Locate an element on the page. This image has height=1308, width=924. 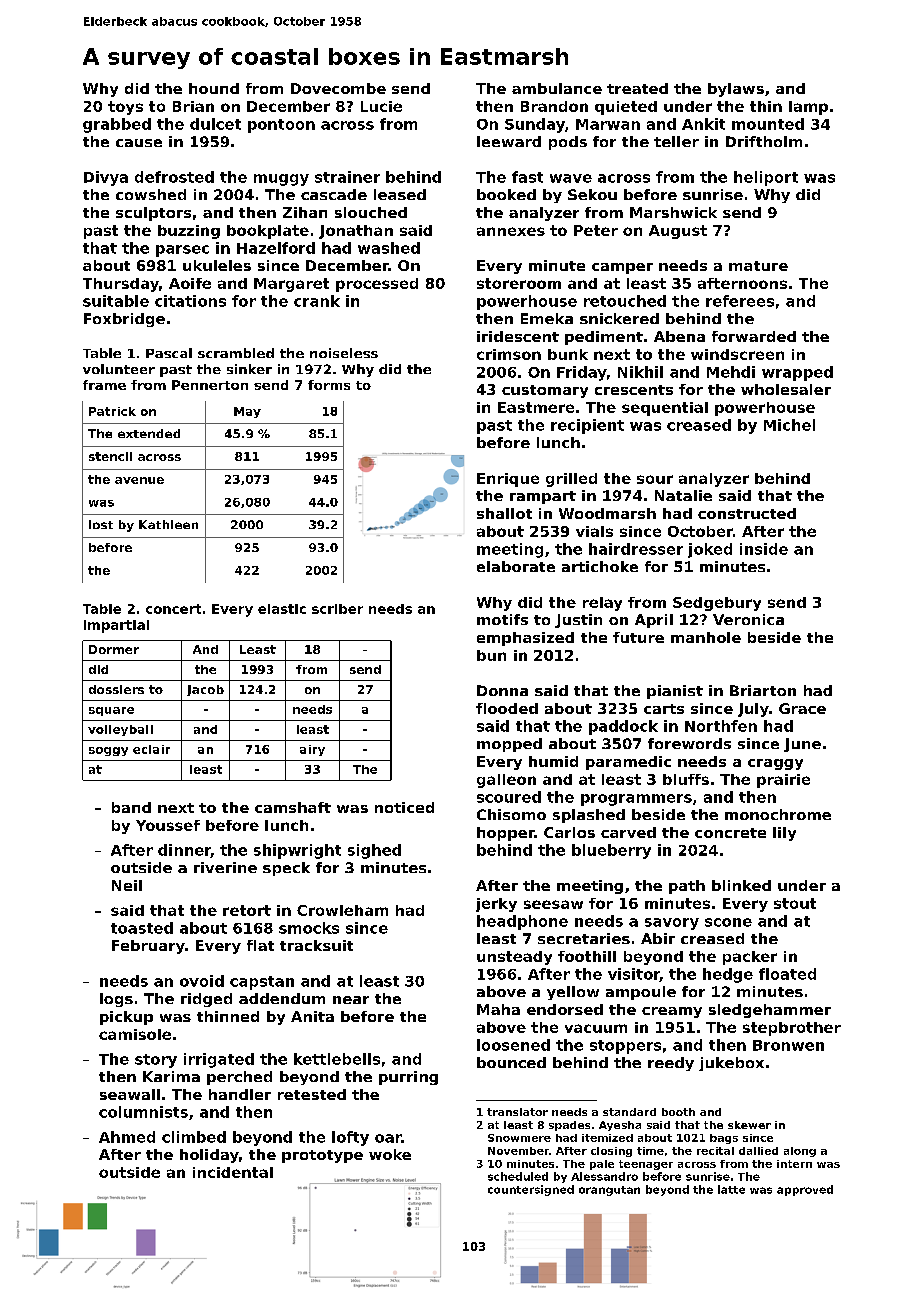
sighed is located at coordinates (374, 851).
